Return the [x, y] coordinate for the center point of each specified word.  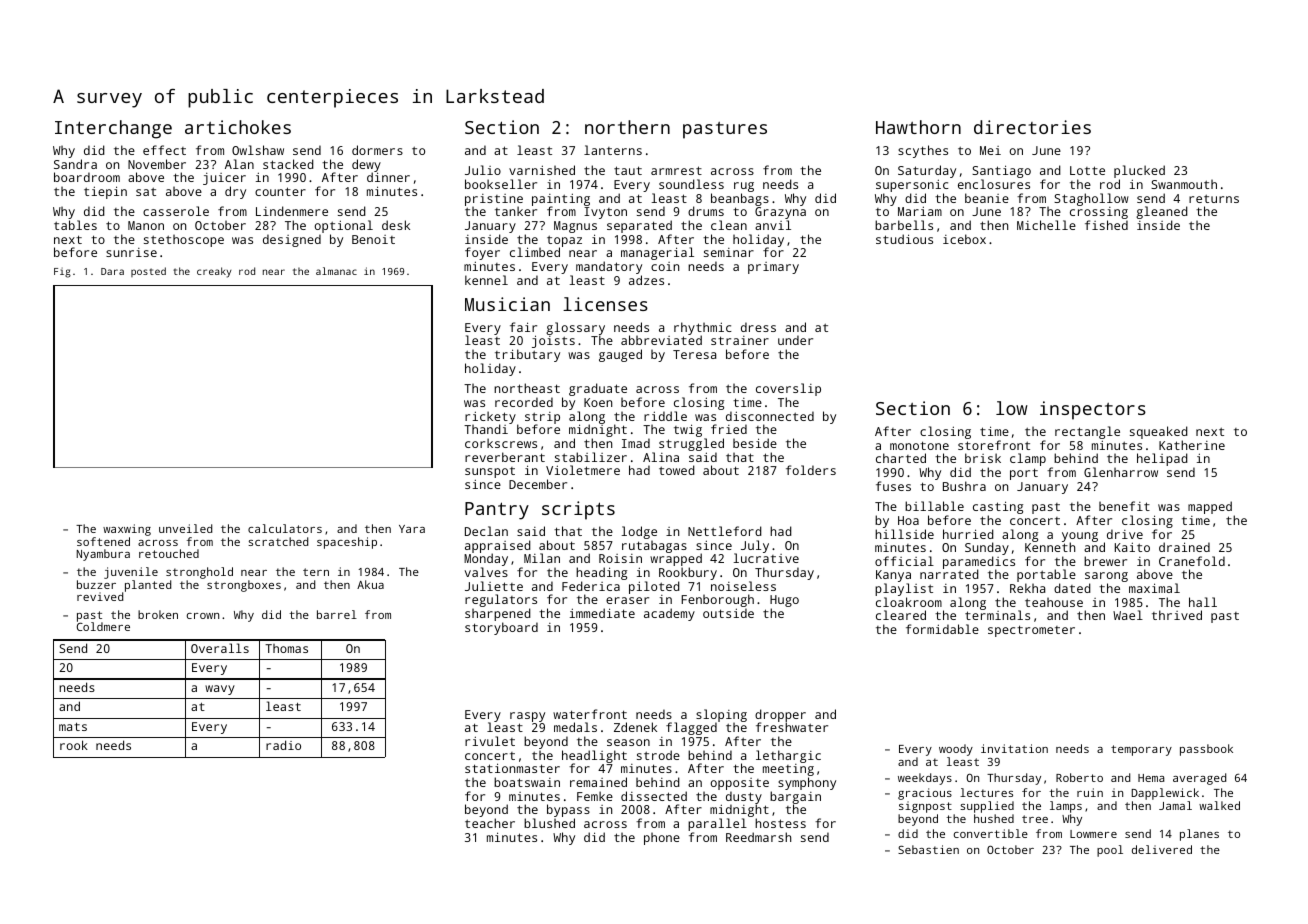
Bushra [964, 486]
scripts [578, 510]
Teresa [694, 354]
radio [283, 745]
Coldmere [103, 627]
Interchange [113, 129]
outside [728, 613]
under [795, 340]
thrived [1177, 615]
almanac [336, 271]
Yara [412, 529]
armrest [676, 170]
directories [1032, 127]
